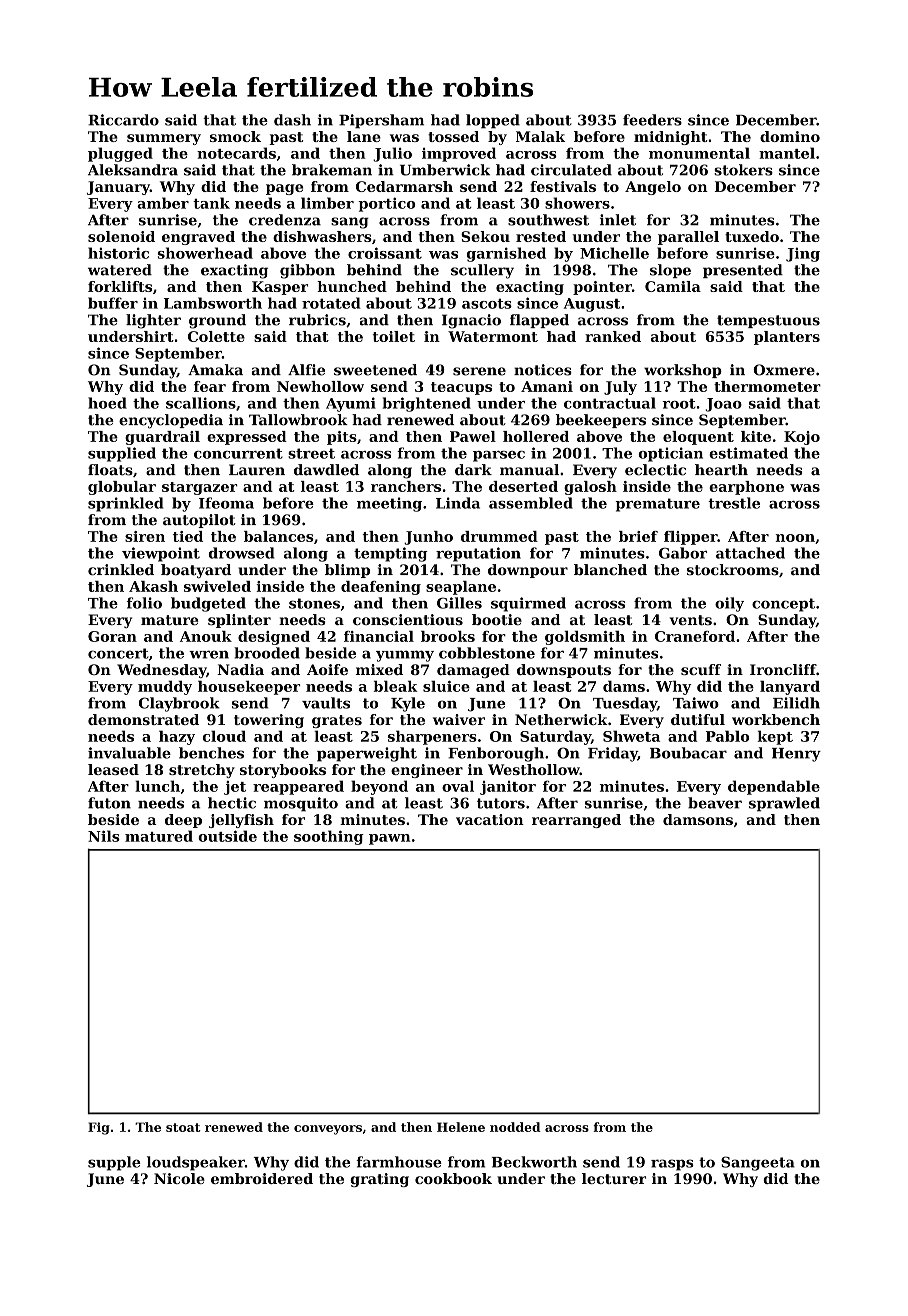 Image resolution: width=908 pixels, height=1316 pixels. What do you see at coordinates (292, 120) in the page?
I see `dash` at bounding box center [292, 120].
